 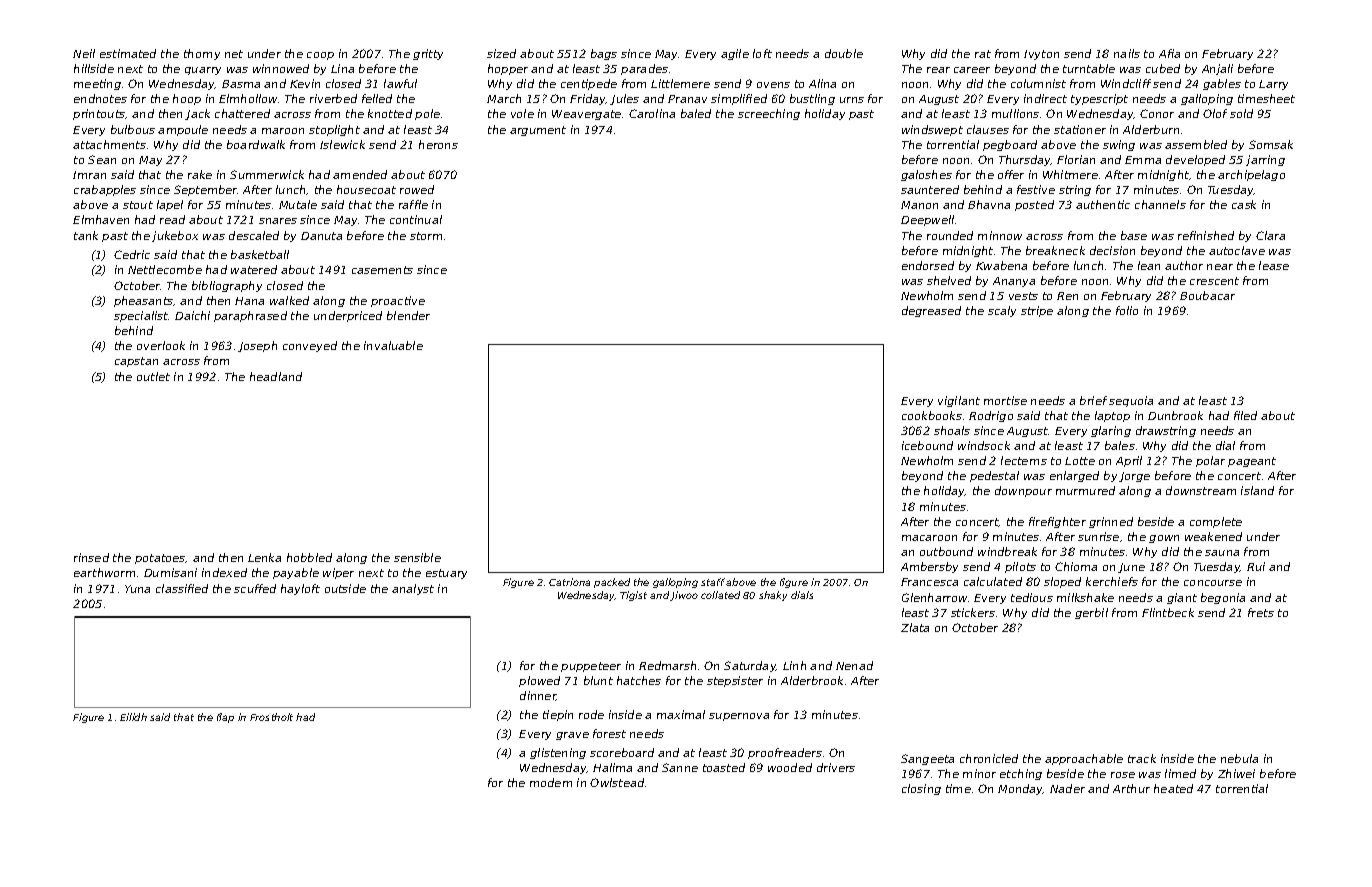 I want to click on felled, so click(x=377, y=98).
